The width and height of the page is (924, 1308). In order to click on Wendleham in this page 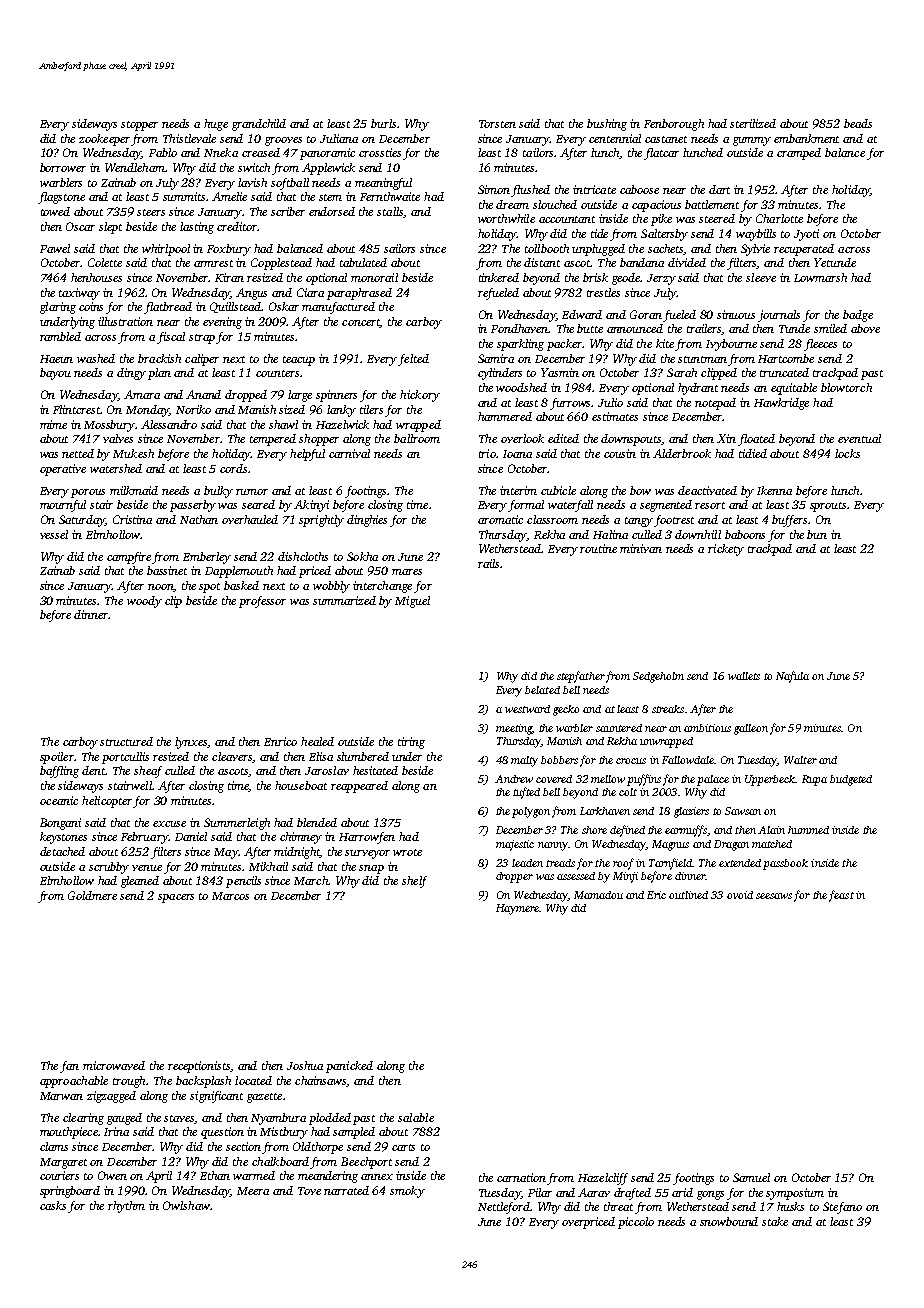, I will do `click(135, 167)`.
